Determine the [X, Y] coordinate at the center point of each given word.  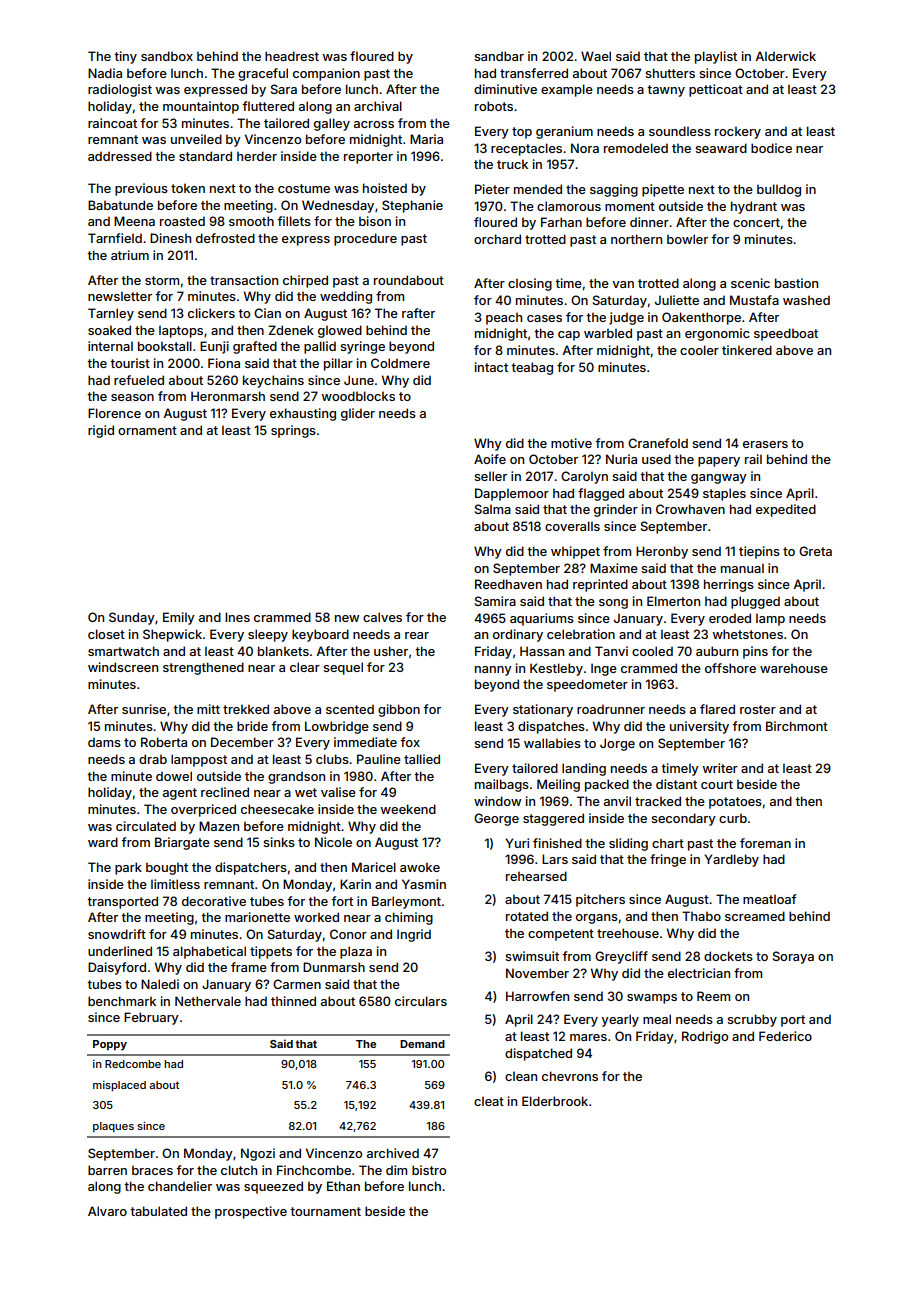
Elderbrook [555, 1101]
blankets [283, 651]
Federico [785, 1036]
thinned [293, 1001]
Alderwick [785, 56]
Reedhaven [508, 584]
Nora [585, 148]
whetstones [748, 634]
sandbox [167, 56]
